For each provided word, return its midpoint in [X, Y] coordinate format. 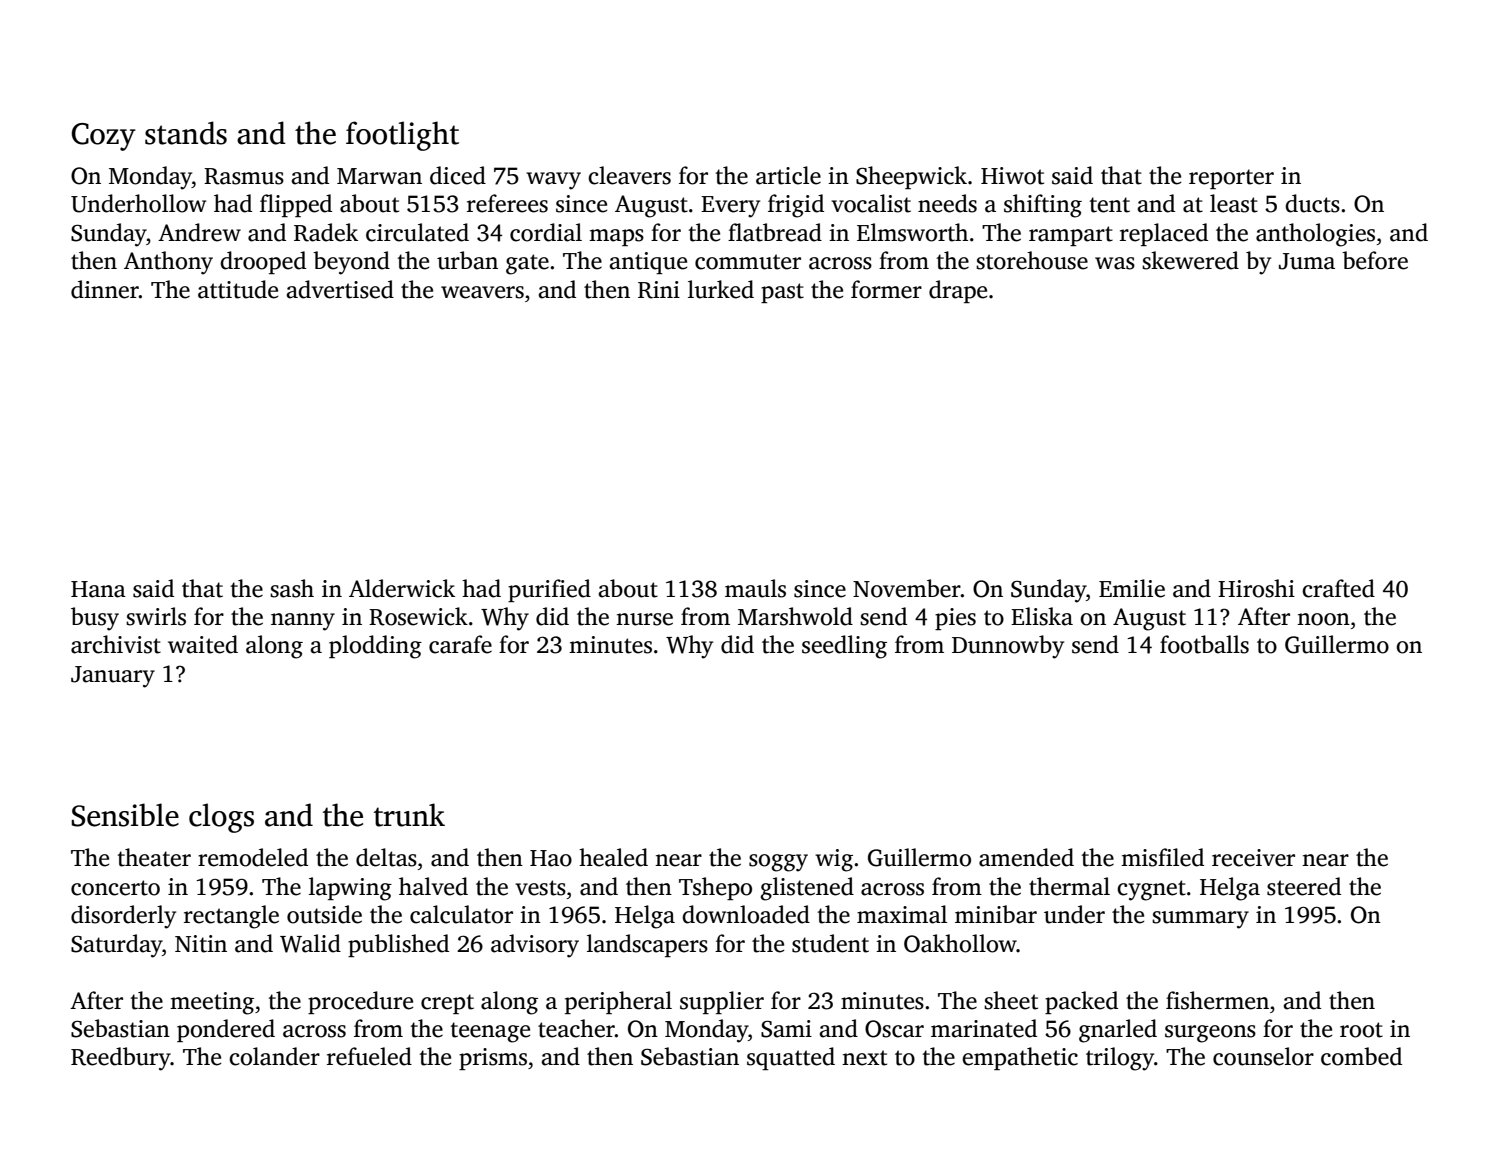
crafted [1338, 588]
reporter [1231, 179]
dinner [105, 289]
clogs [221, 818]
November [907, 588]
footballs [1204, 644]
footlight [402, 136]
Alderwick [402, 588]
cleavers [629, 175]
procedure [360, 1002]
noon [1323, 619]
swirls [156, 616]
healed [613, 857]
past [782, 293]
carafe [460, 644]
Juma [1307, 261]
